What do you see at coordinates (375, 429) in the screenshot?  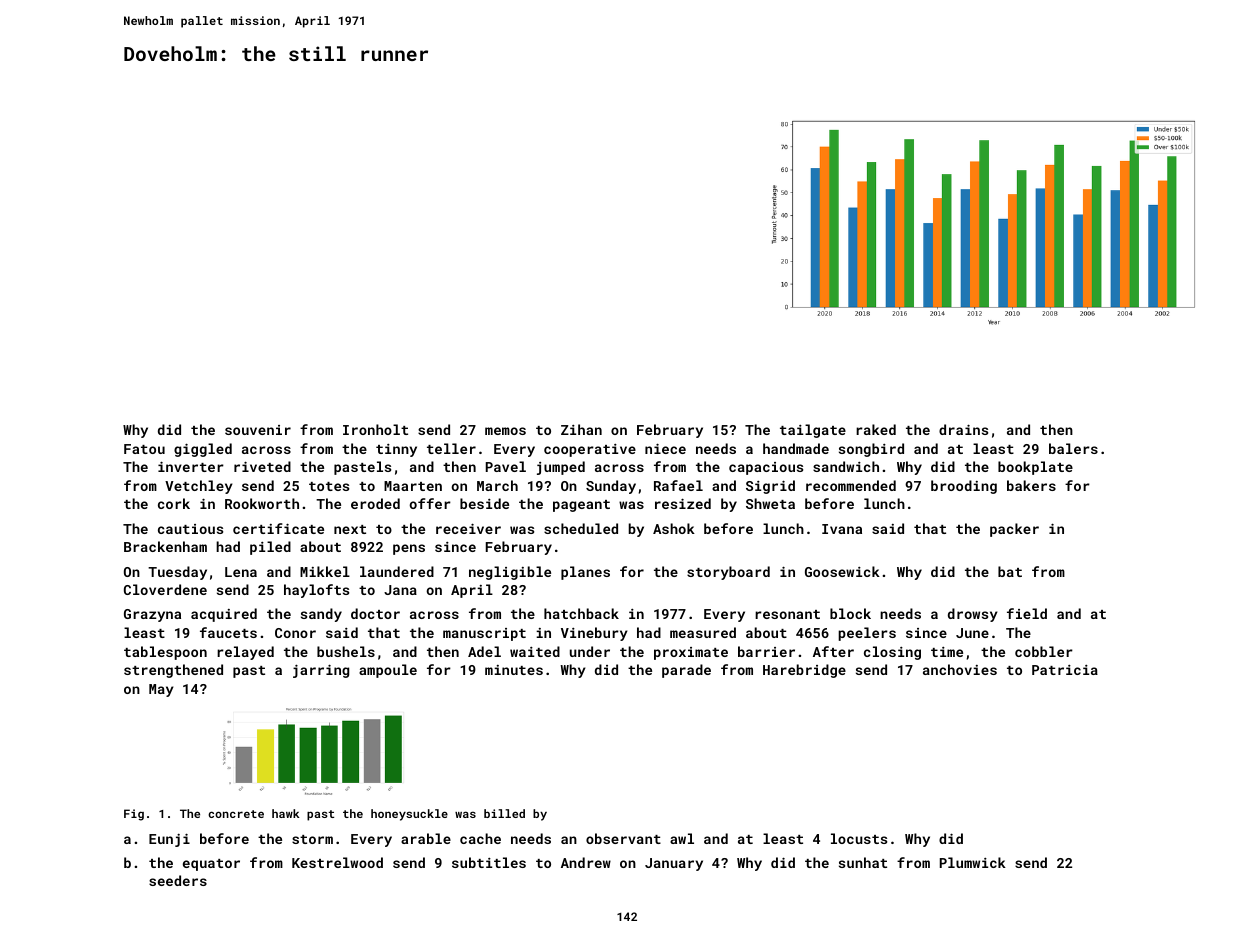 I see `Ironholt` at bounding box center [375, 429].
